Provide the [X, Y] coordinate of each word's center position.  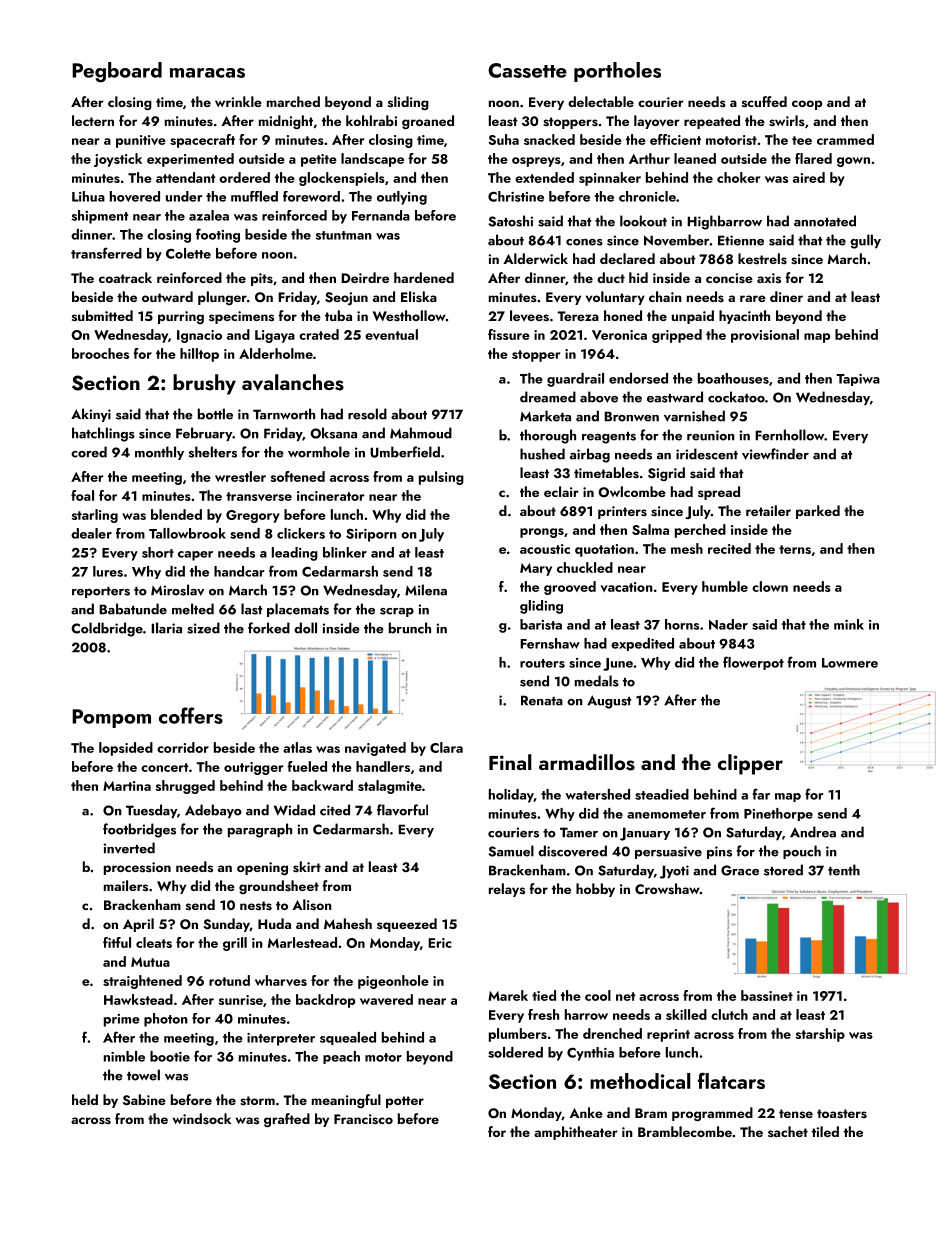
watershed [597, 794]
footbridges [139, 830]
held [85, 1099]
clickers [301, 533]
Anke [586, 1112]
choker [738, 177]
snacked [549, 139]
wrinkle [238, 101]
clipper [750, 764]
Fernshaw [550, 643]
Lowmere [850, 663]
